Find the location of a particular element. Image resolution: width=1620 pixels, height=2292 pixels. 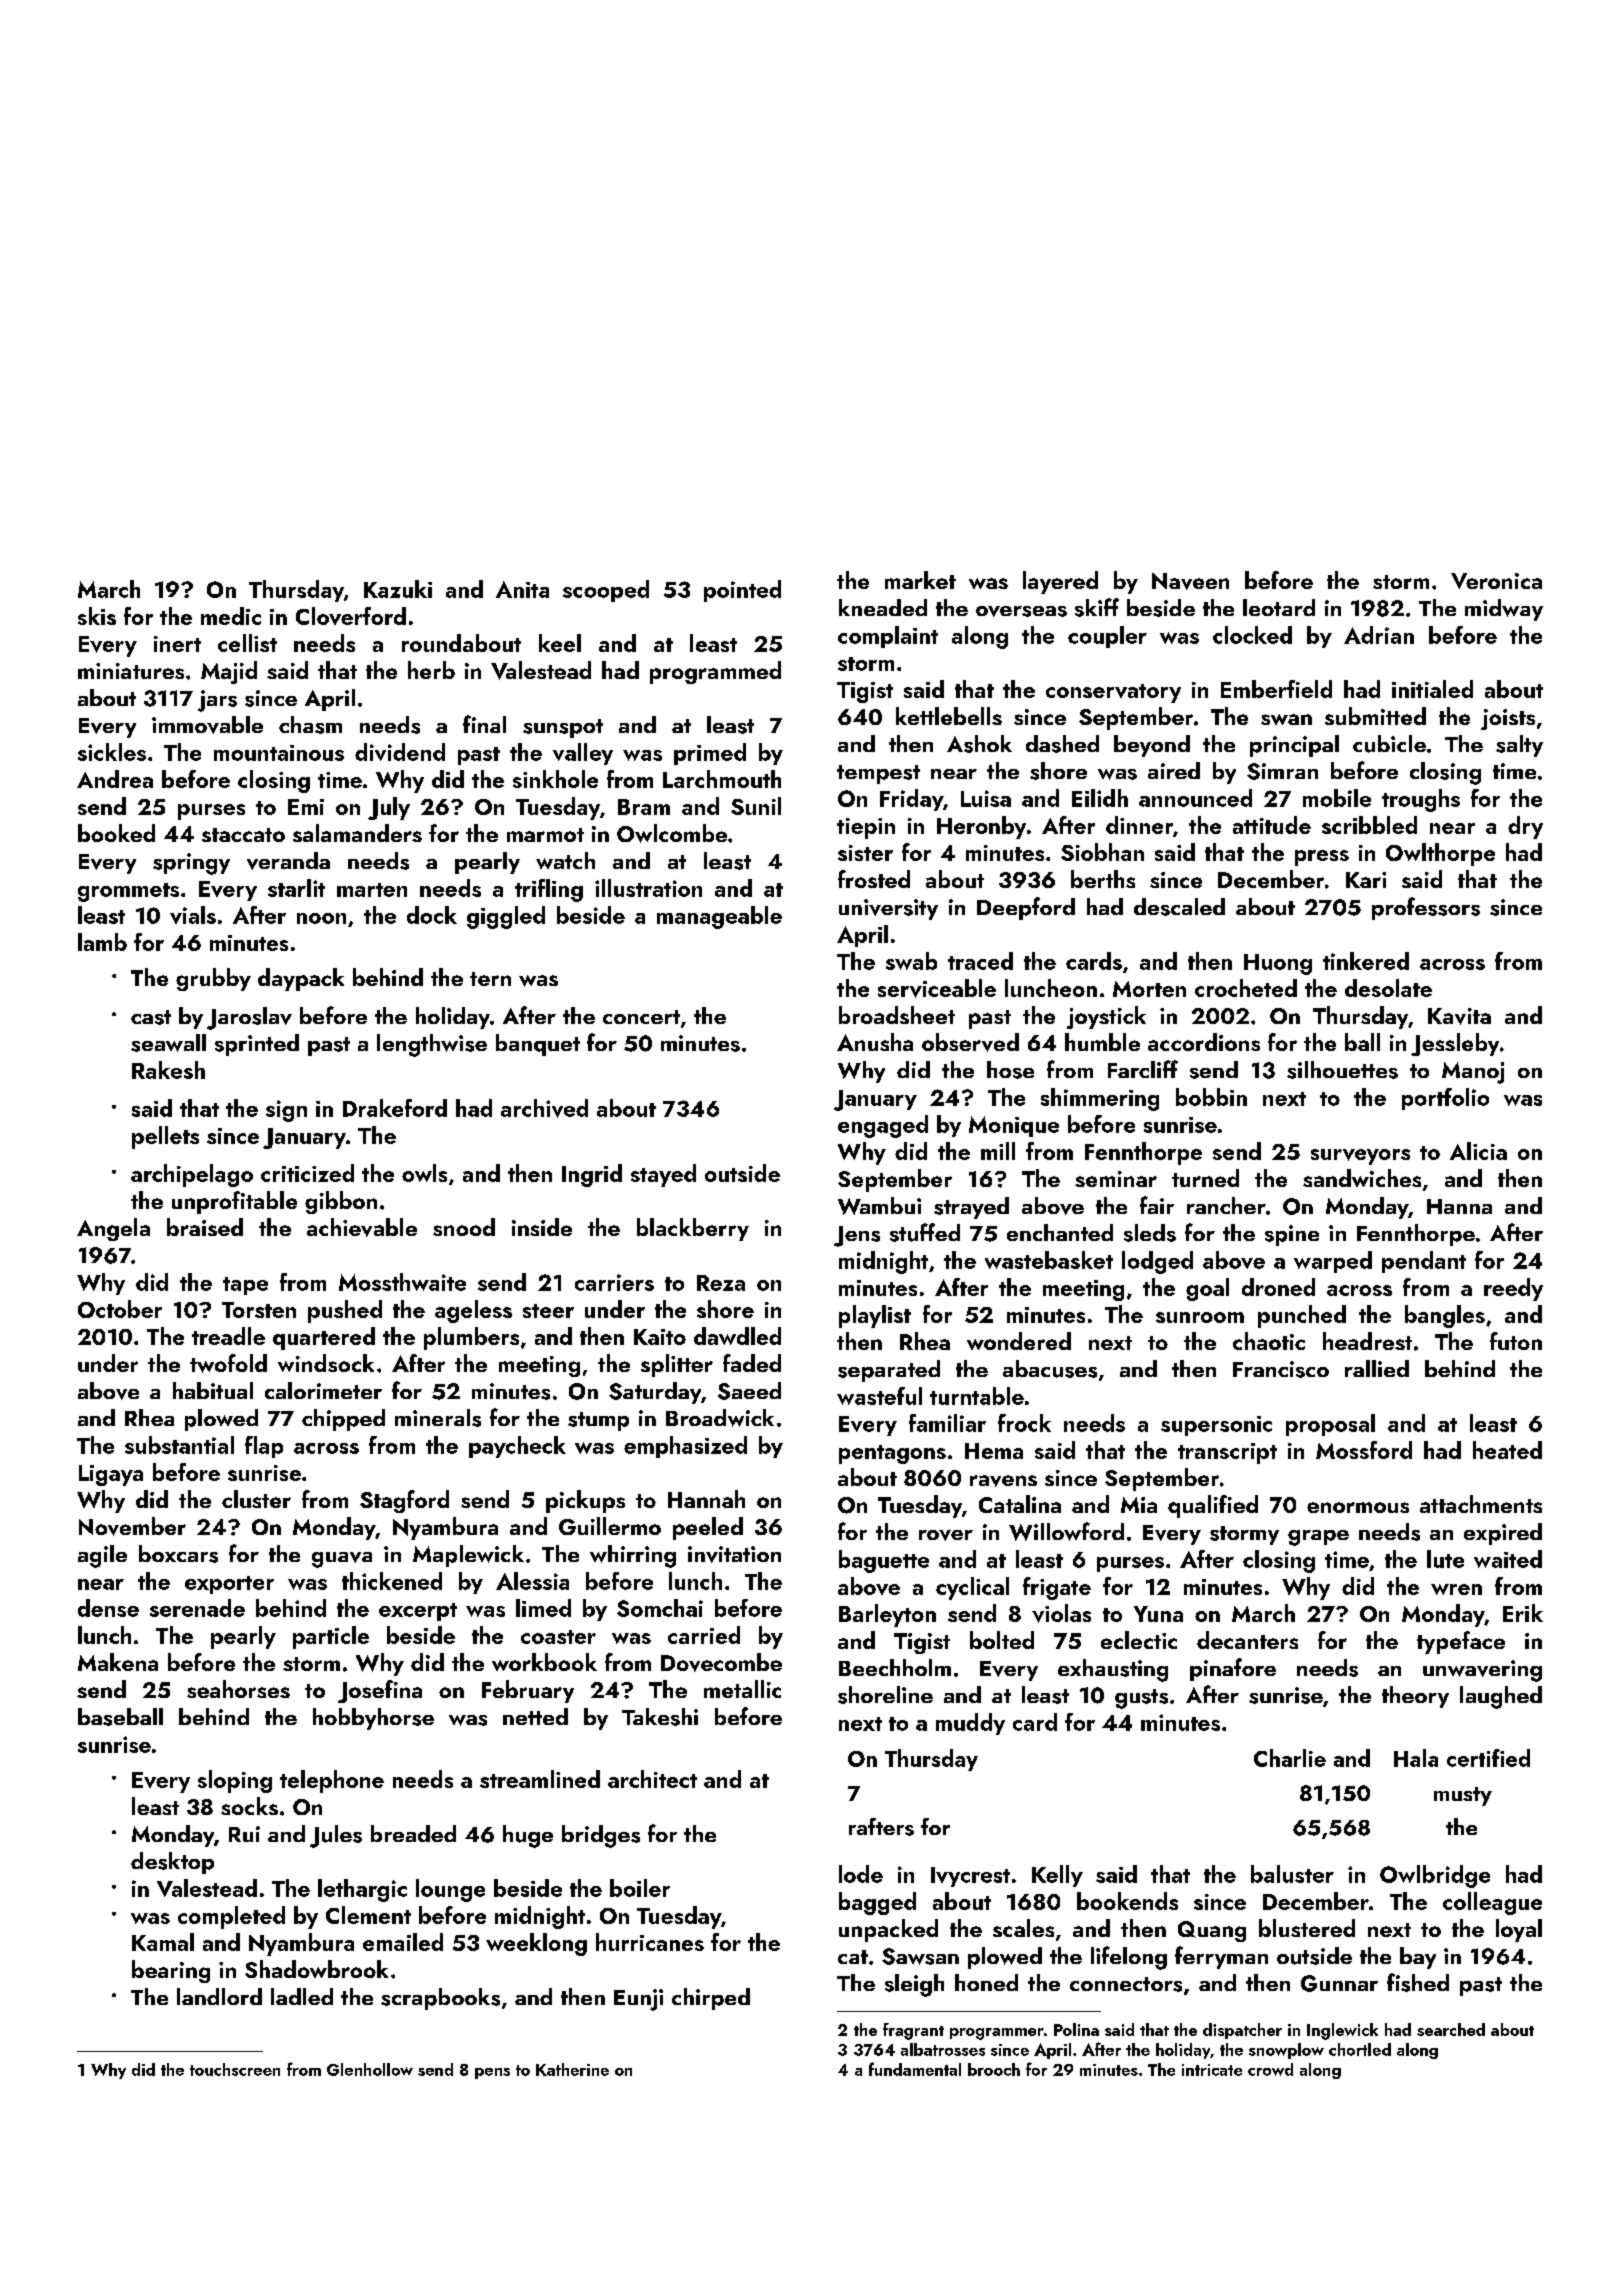

pens is located at coordinates (492, 2073).
